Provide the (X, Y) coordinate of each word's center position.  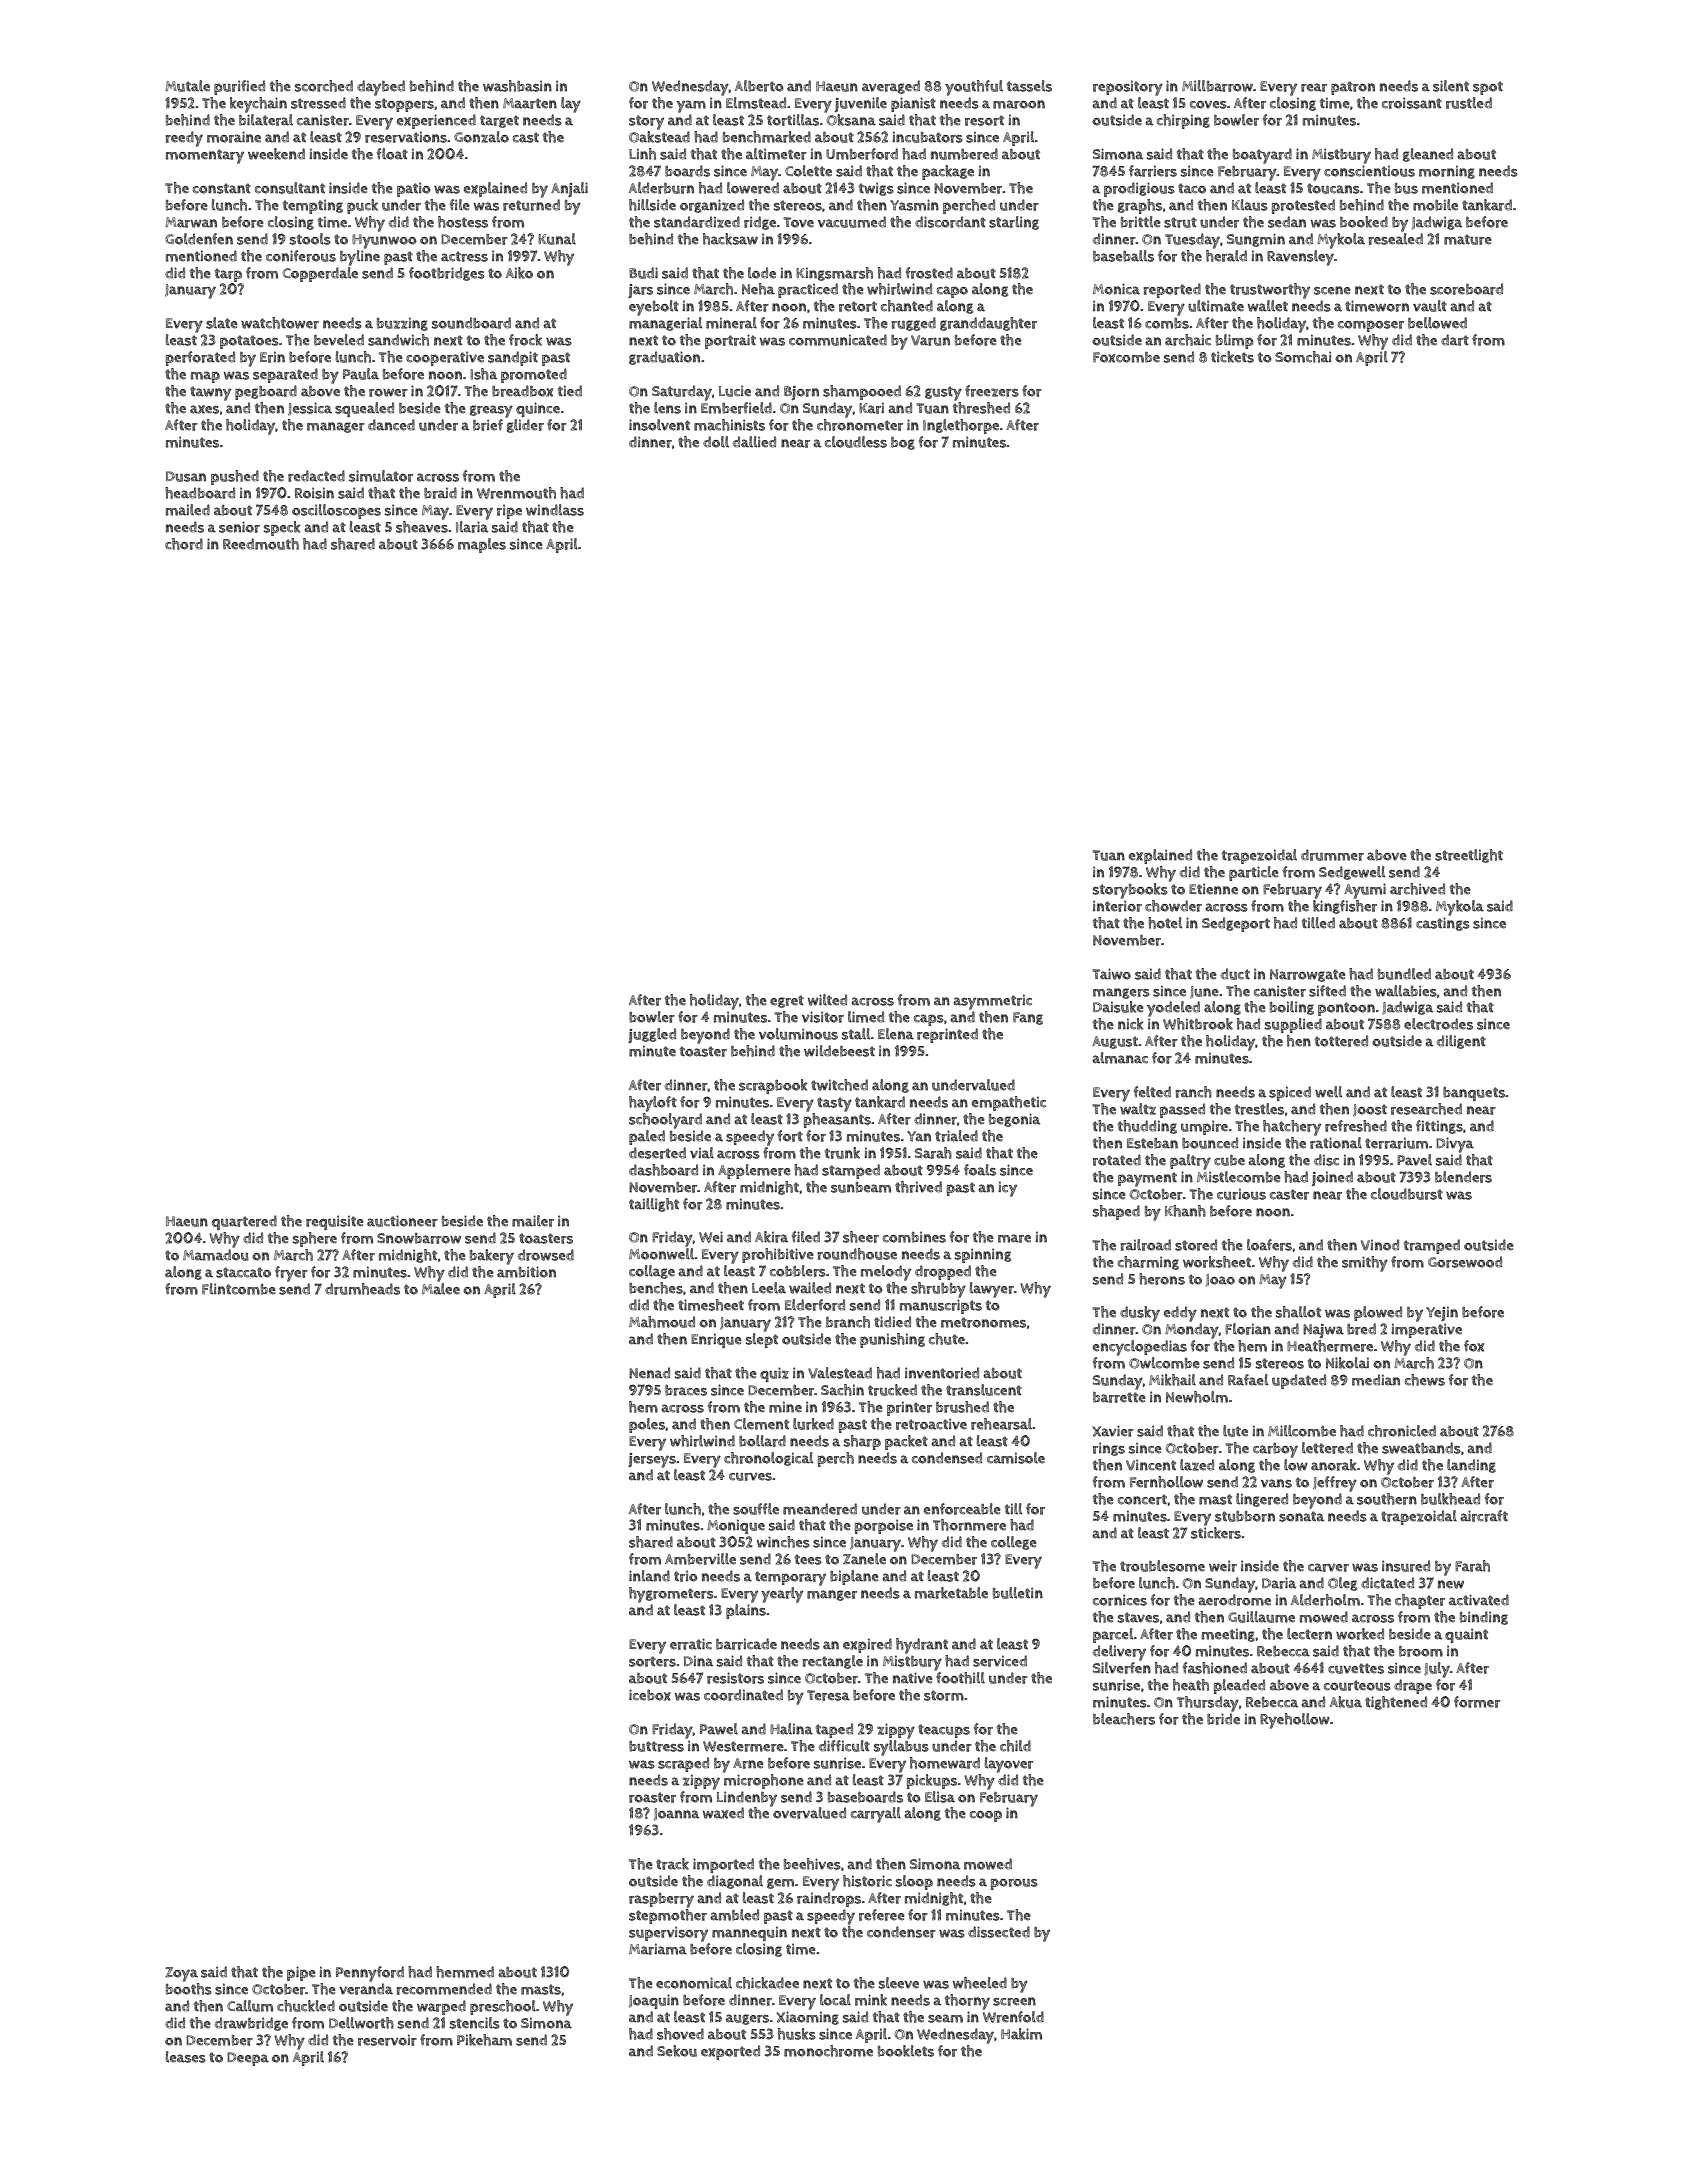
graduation (664, 358)
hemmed (465, 1972)
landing (1471, 1466)
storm (944, 1695)
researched (1426, 1109)
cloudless (856, 442)
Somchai (1303, 357)
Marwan (191, 222)
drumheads (362, 1289)
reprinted (947, 1035)
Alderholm (1325, 1600)
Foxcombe (1126, 357)
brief (488, 425)
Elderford (815, 1305)
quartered (244, 1222)
